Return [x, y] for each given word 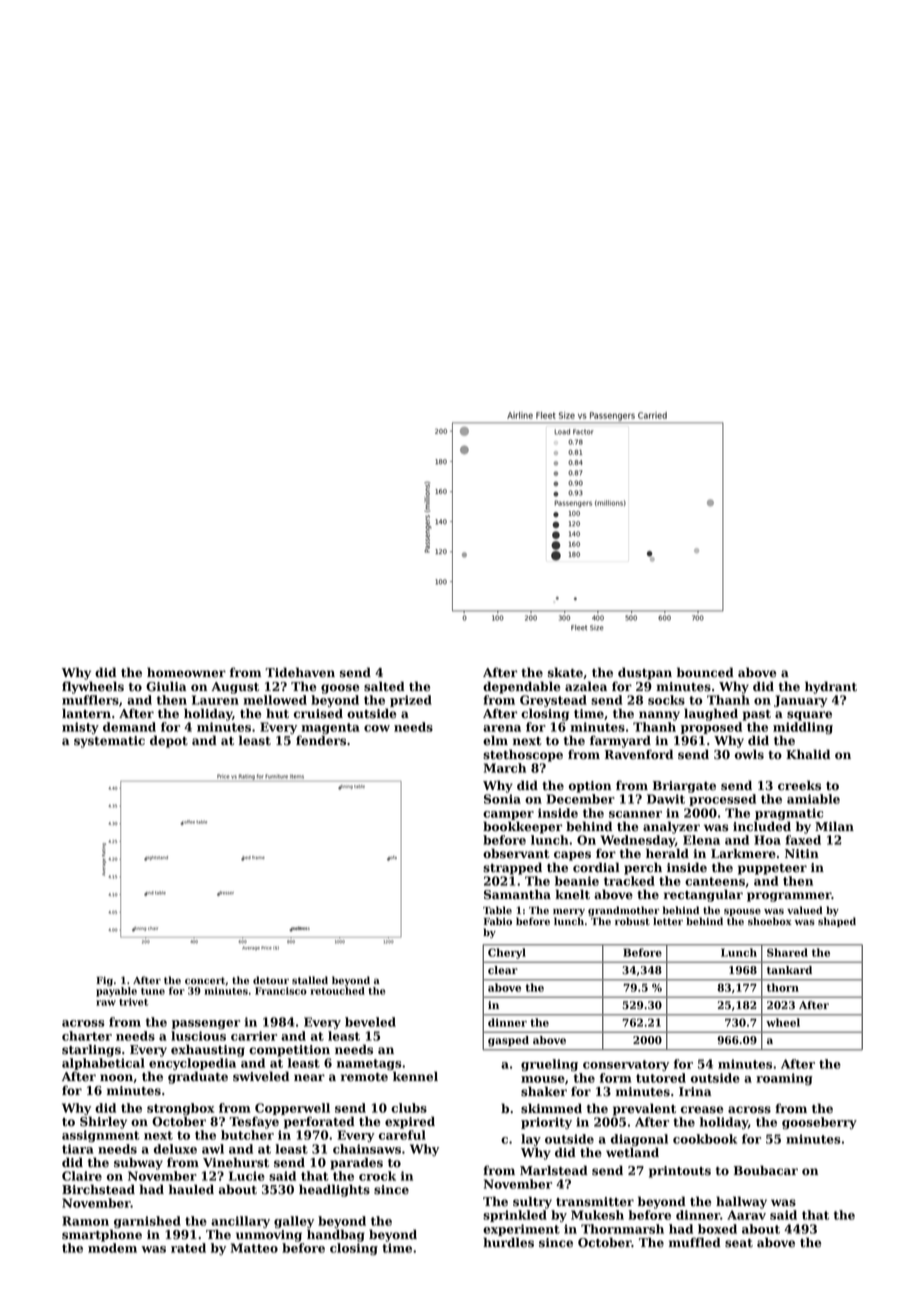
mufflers [90, 700]
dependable [522, 687]
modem [112, 1248]
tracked [629, 881]
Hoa [767, 840]
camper [508, 815]
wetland [632, 1152]
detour [271, 980]
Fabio [498, 921]
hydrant [831, 687]
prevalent [644, 1109]
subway [138, 1163]
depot [169, 741]
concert [205, 981]
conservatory [626, 1065]
